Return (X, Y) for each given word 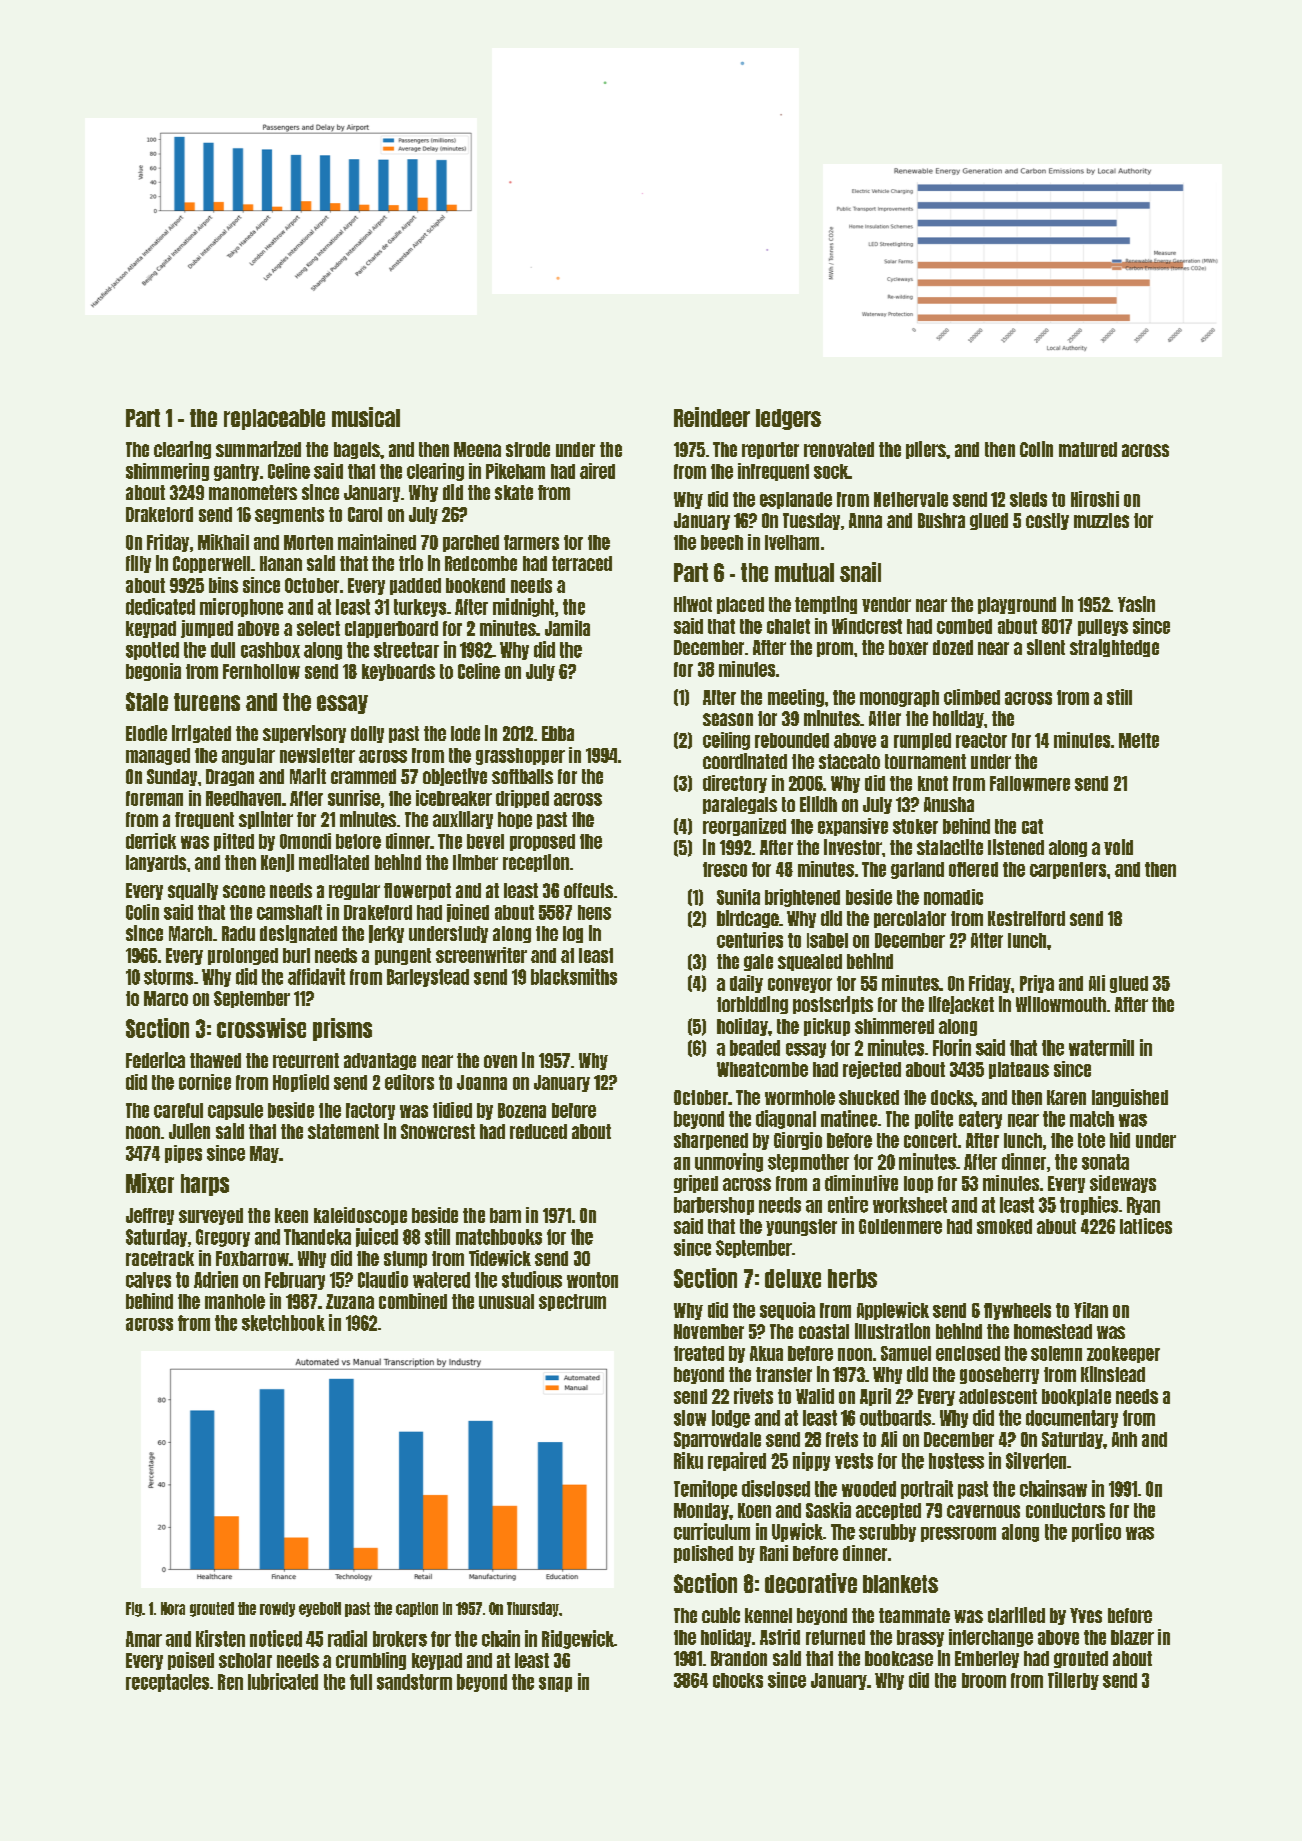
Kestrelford (1026, 918)
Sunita (738, 897)
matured (1088, 449)
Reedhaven (243, 798)
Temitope (705, 1489)
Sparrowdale (717, 1440)
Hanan (281, 563)
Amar (144, 1639)
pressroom (958, 1534)
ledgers (788, 419)
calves (148, 1280)
